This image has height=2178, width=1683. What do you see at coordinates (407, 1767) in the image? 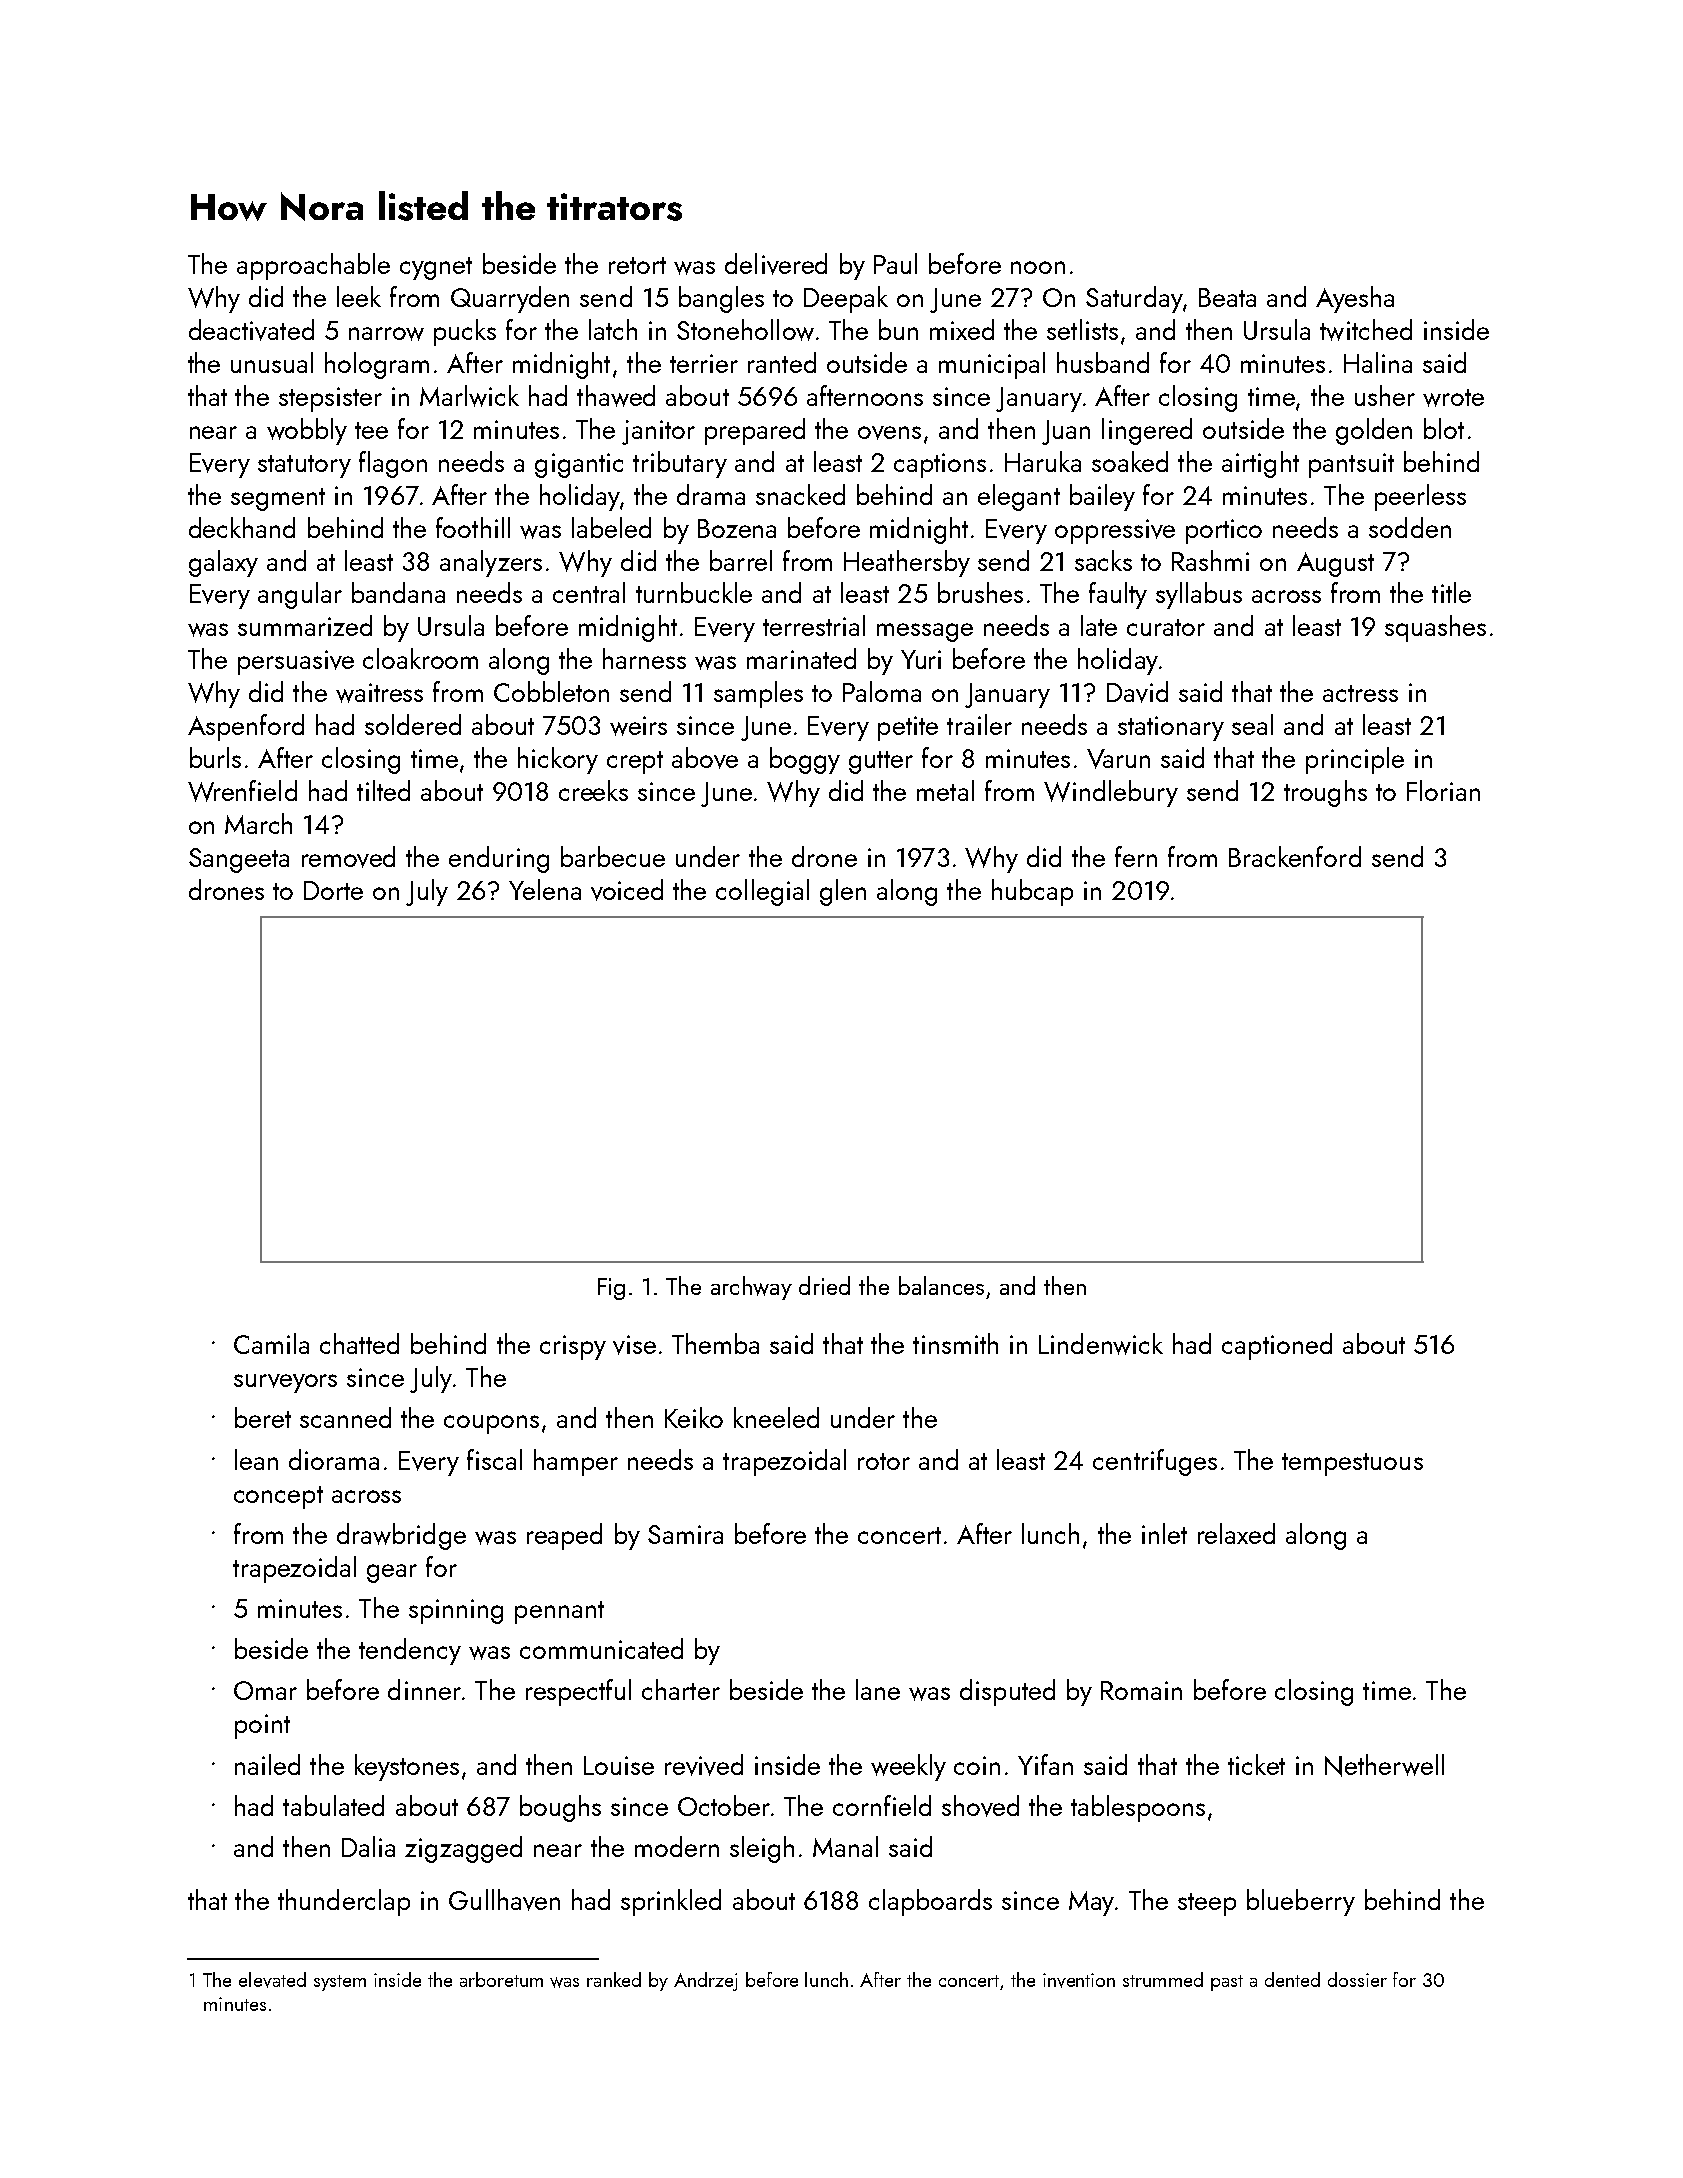
I see `keystones` at bounding box center [407, 1767].
